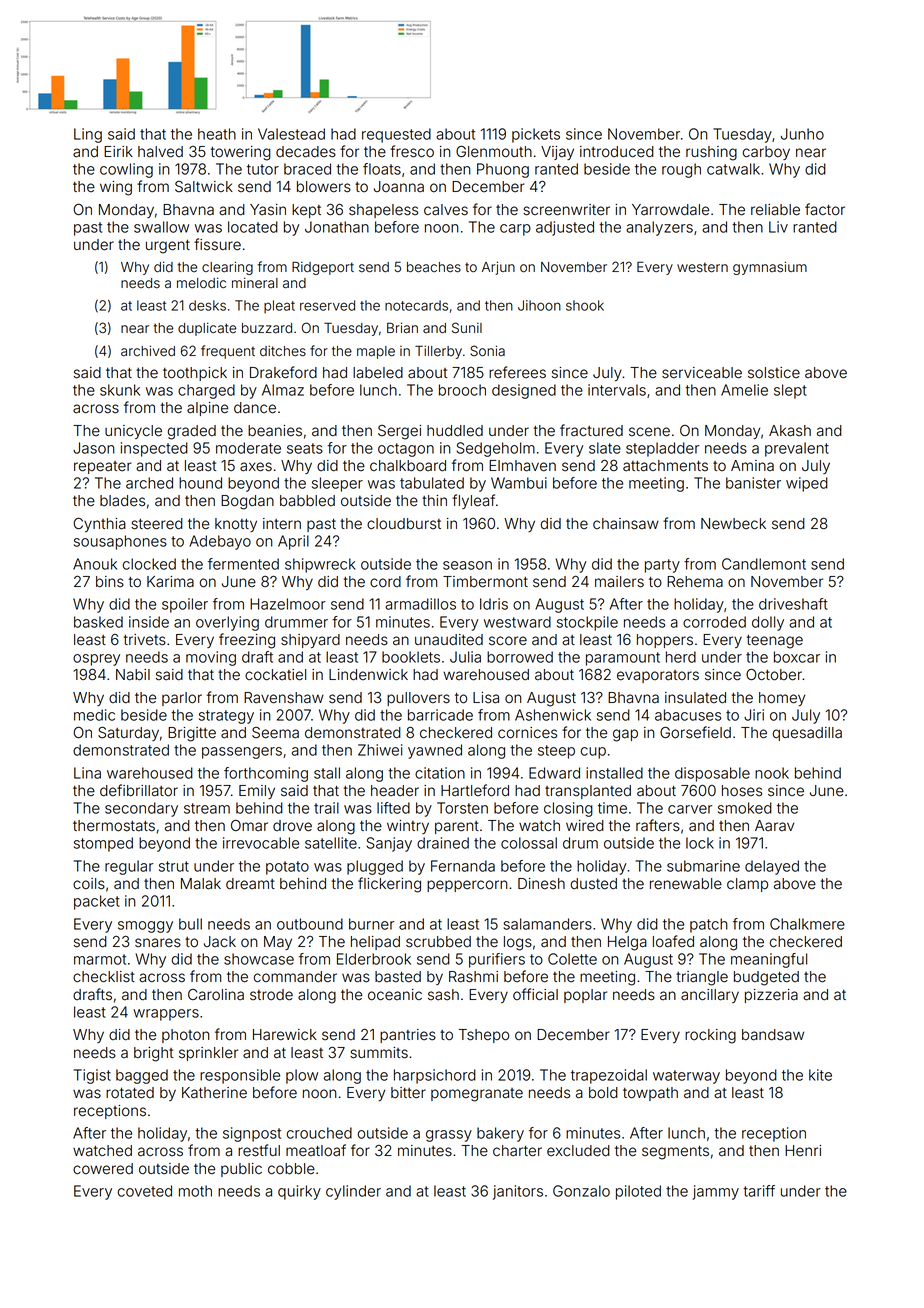 This screenshot has width=924, height=1308. What do you see at coordinates (396, 135) in the screenshot?
I see `requested` at bounding box center [396, 135].
